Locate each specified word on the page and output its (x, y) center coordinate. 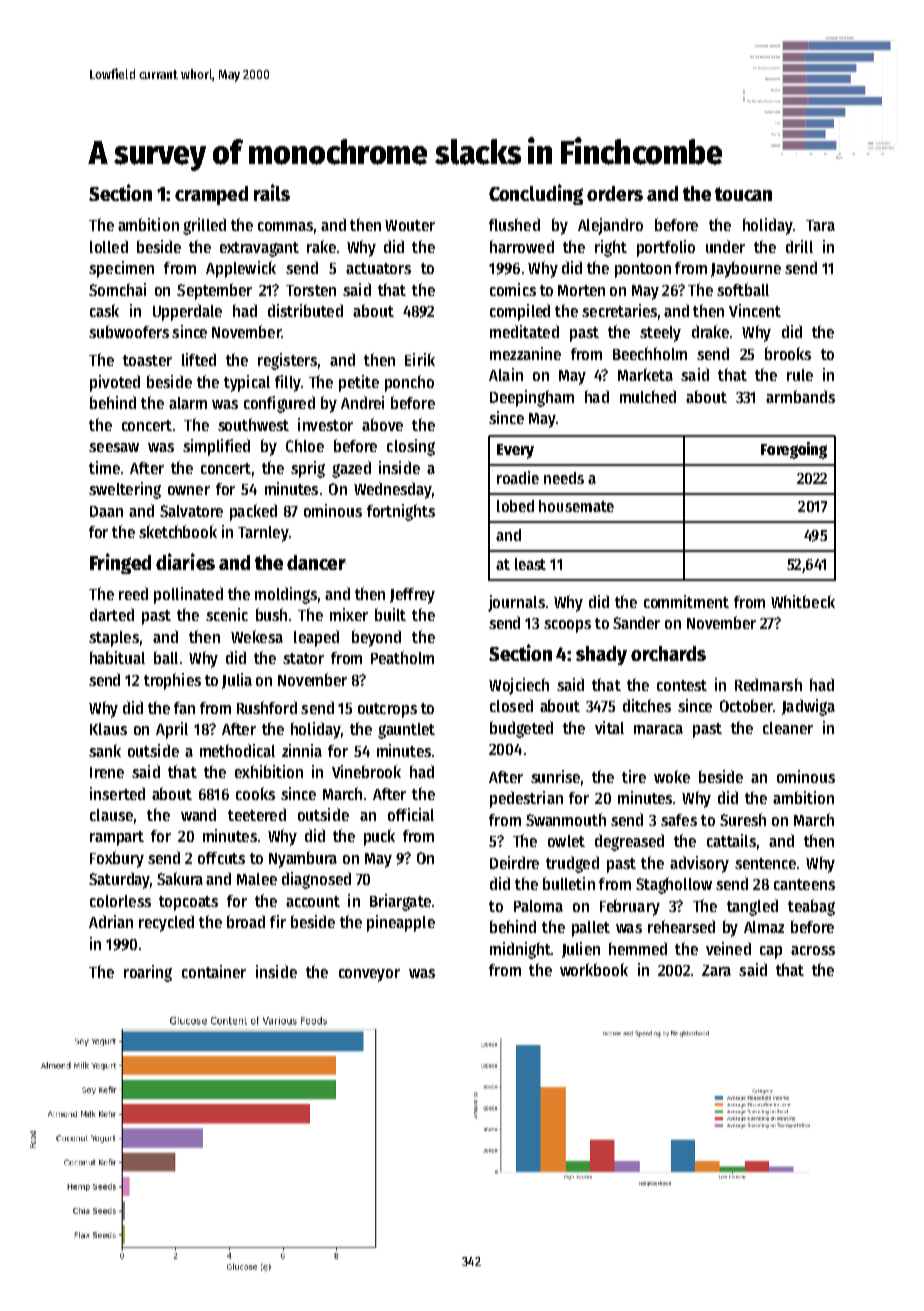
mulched (648, 396)
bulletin (569, 883)
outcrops (387, 710)
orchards (668, 653)
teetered (257, 814)
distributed (305, 310)
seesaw (114, 447)
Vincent (755, 310)
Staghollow (674, 885)
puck (379, 837)
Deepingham (532, 398)
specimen (121, 269)
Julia (237, 681)
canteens (804, 884)
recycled (166, 923)
